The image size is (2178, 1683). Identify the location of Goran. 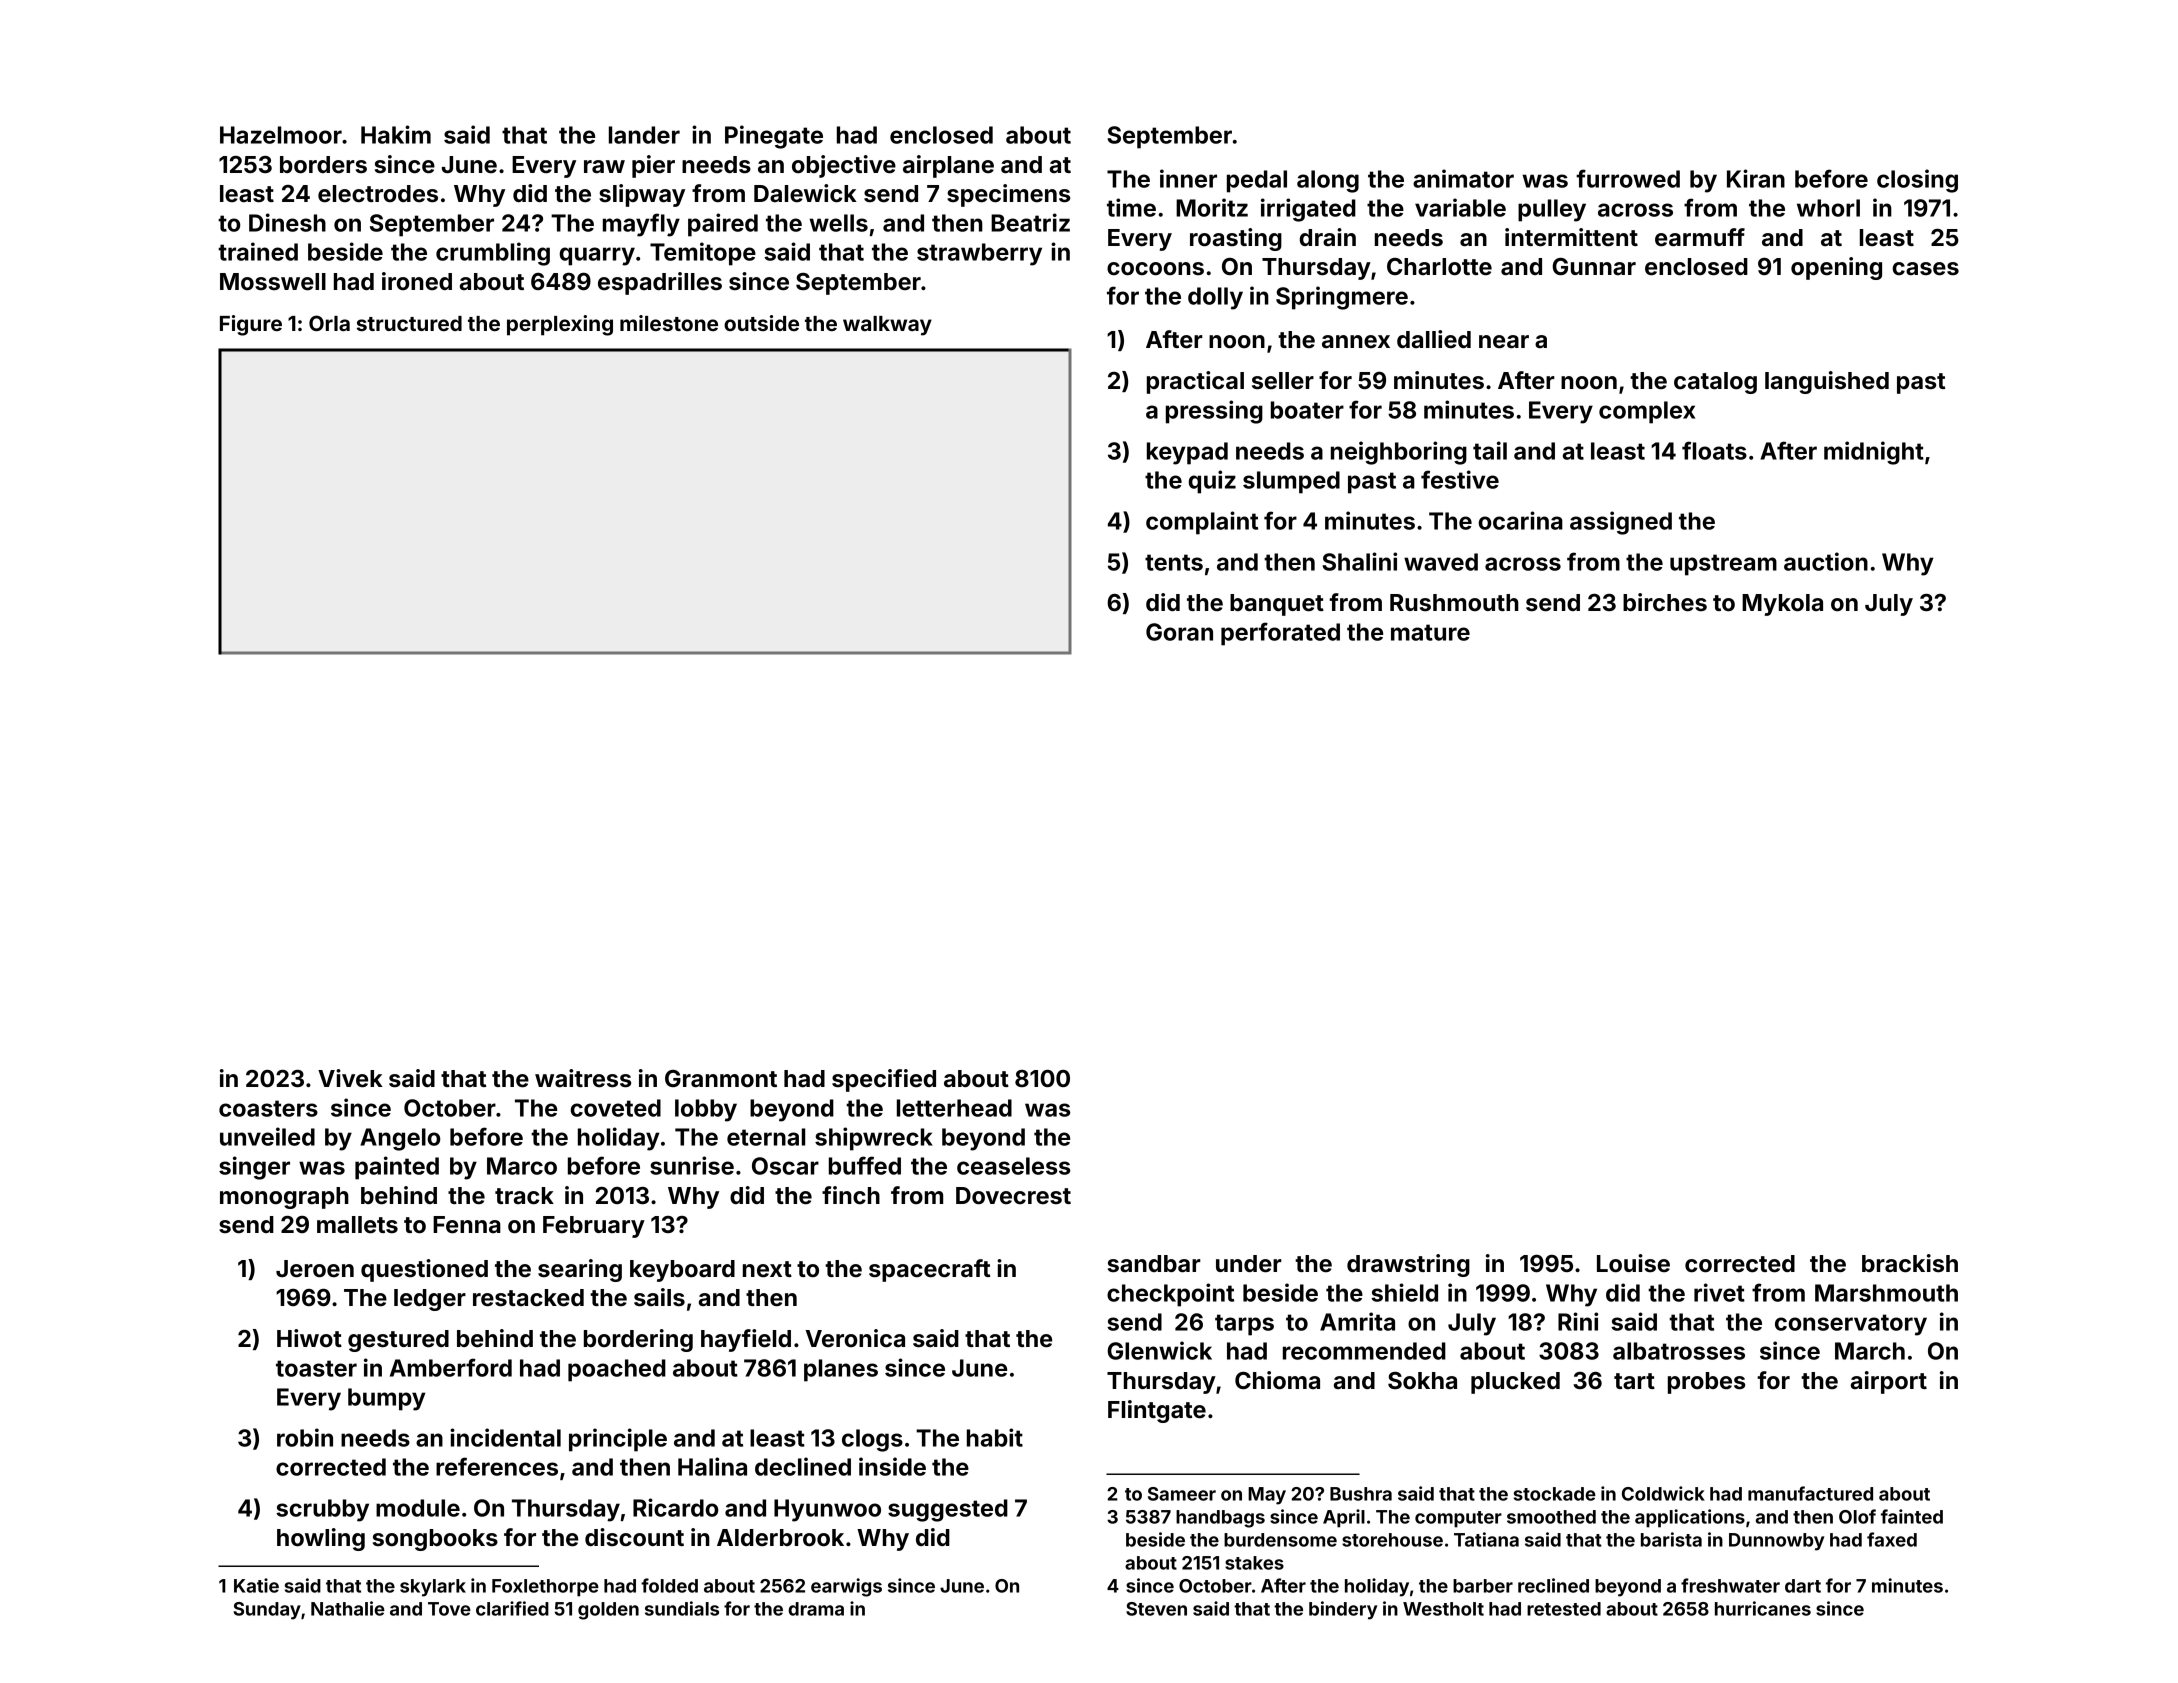
(1179, 632).
